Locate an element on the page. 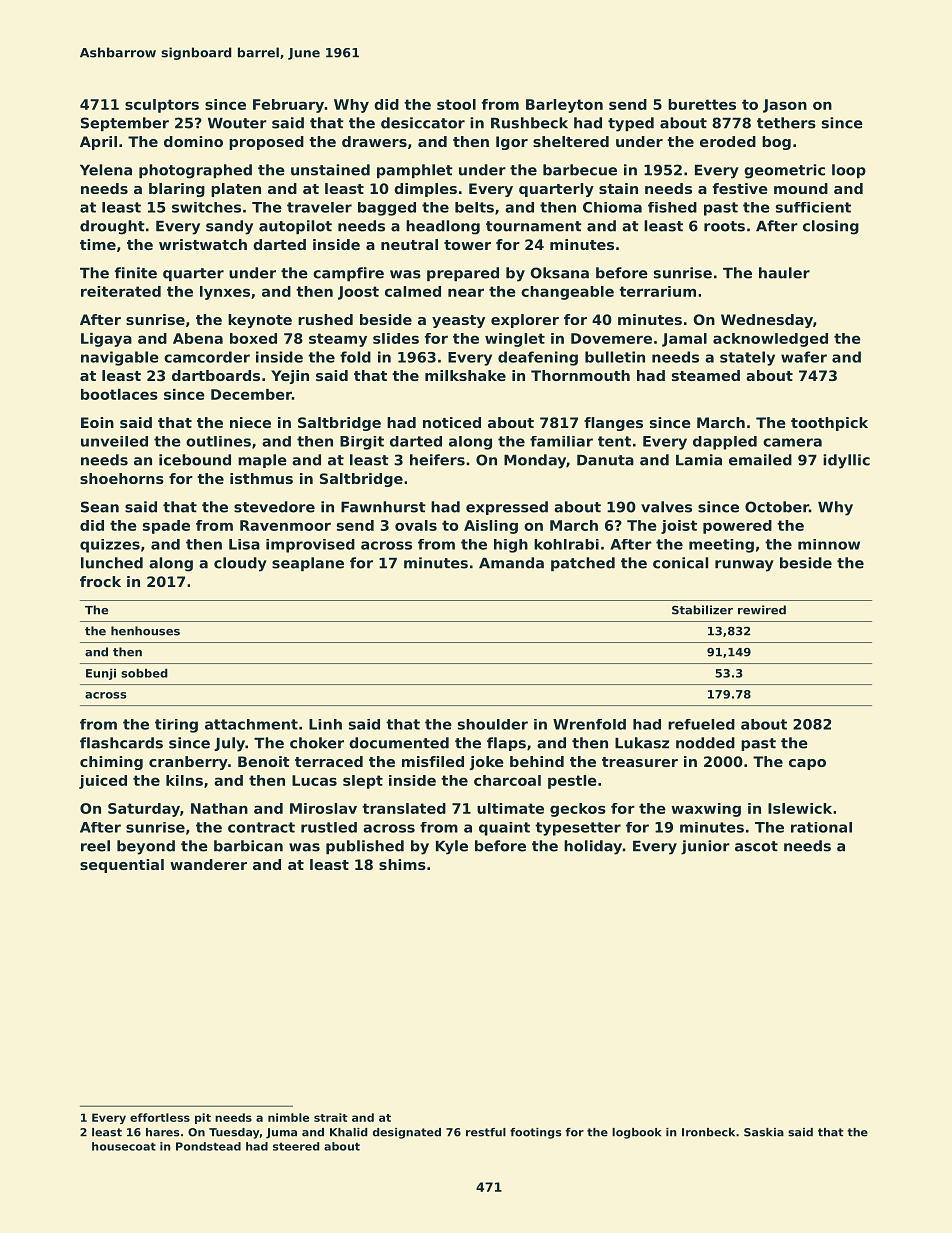 The image size is (952, 1233). strait is located at coordinates (331, 1117).
